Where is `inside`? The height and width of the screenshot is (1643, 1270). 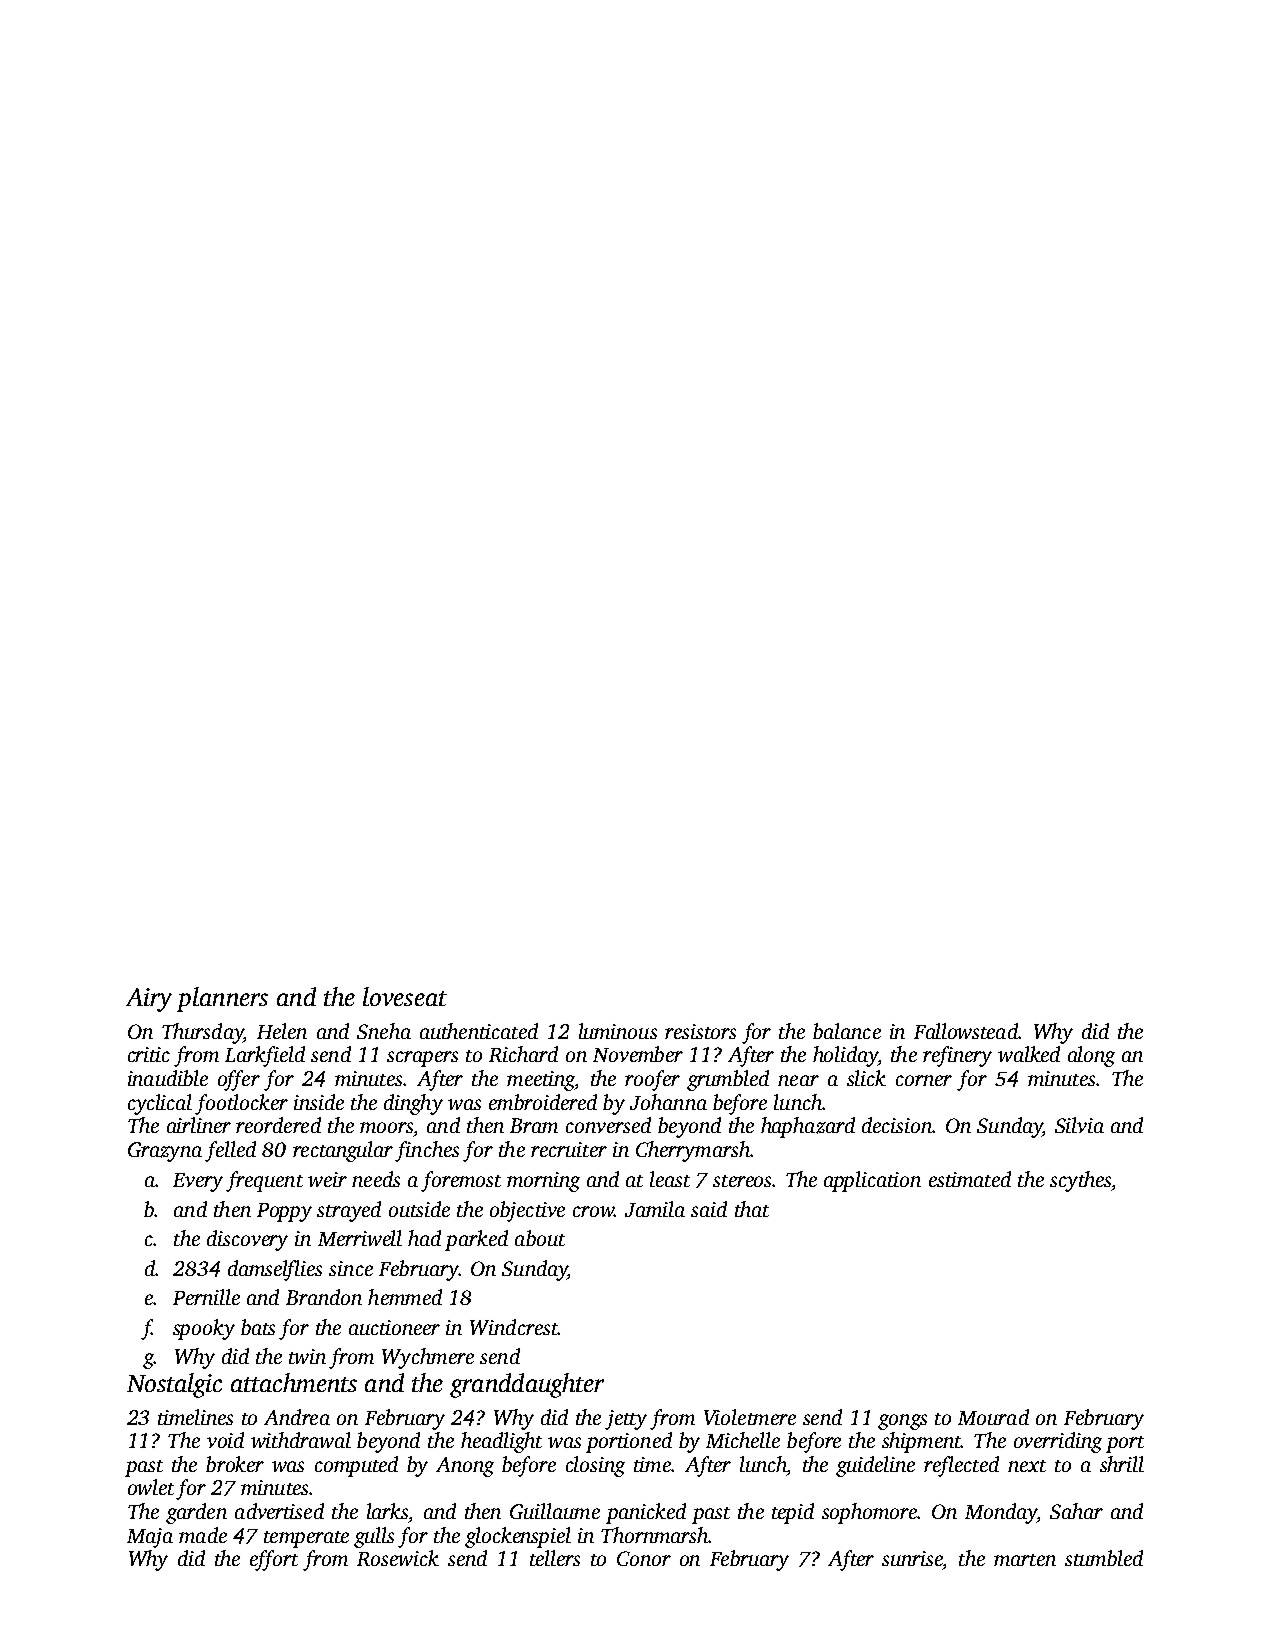
inside is located at coordinates (319, 1102).
